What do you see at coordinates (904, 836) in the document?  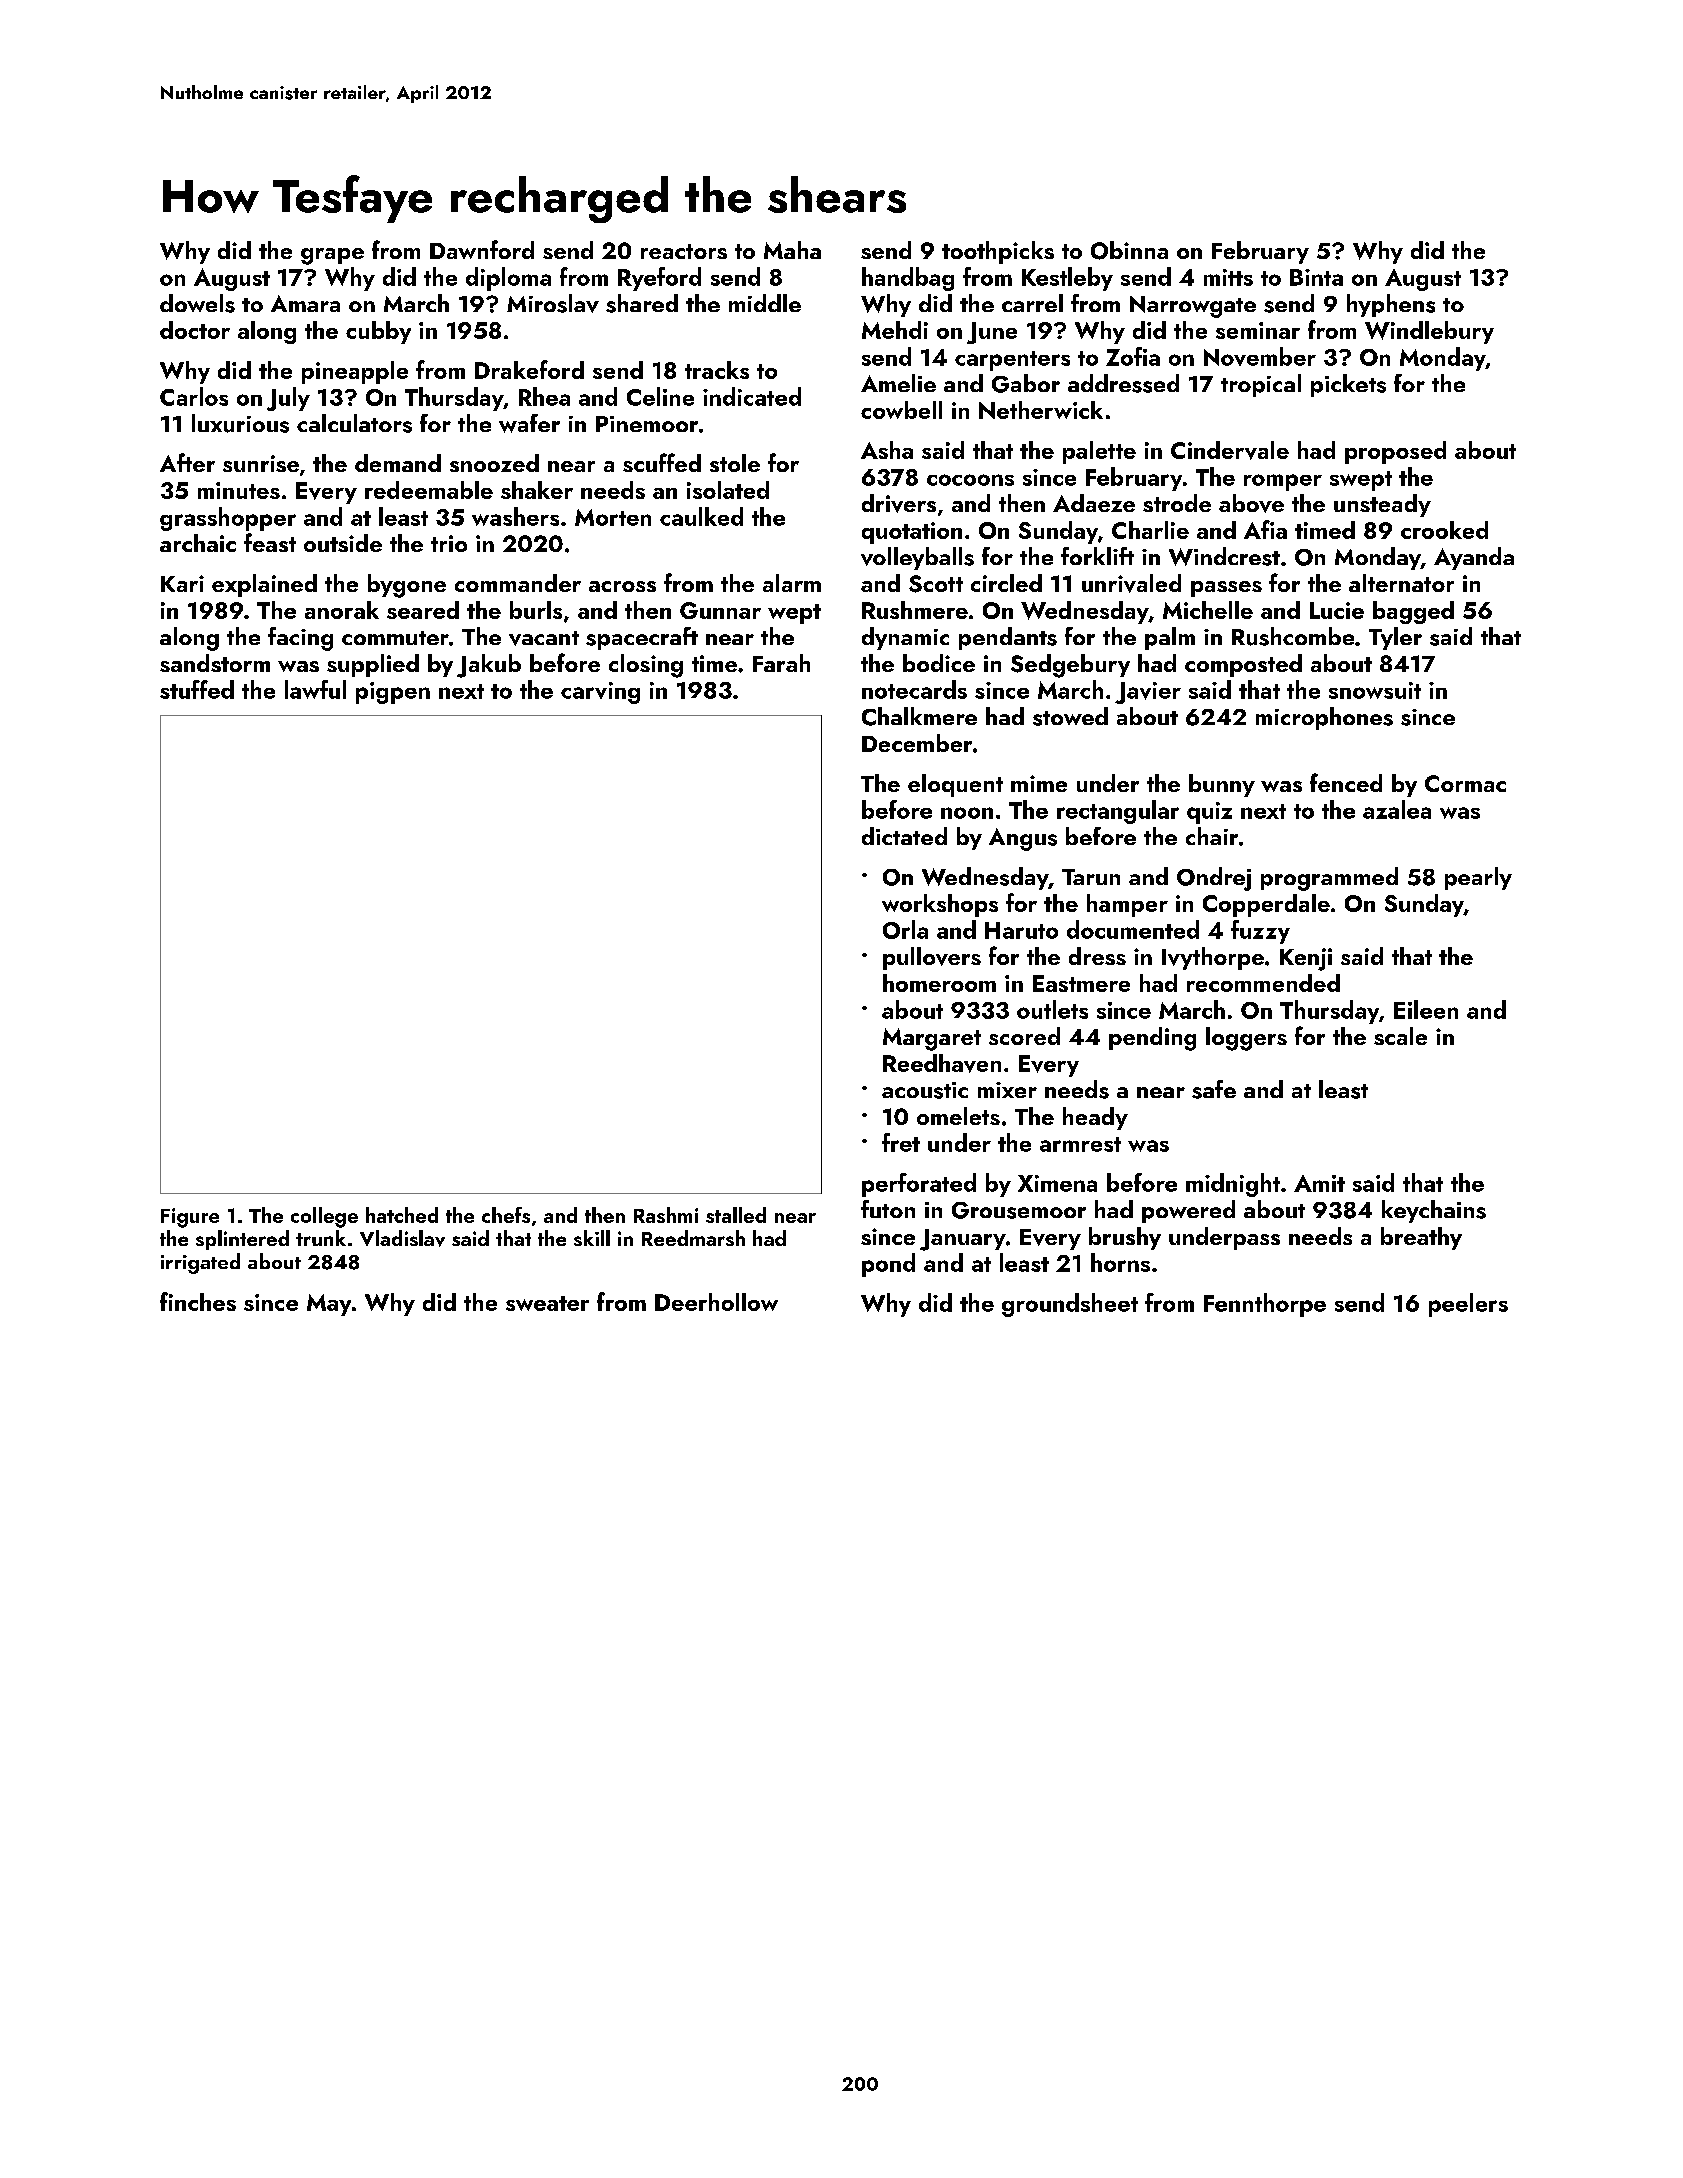 I see `dictated` at bounding box center [904, 836].
